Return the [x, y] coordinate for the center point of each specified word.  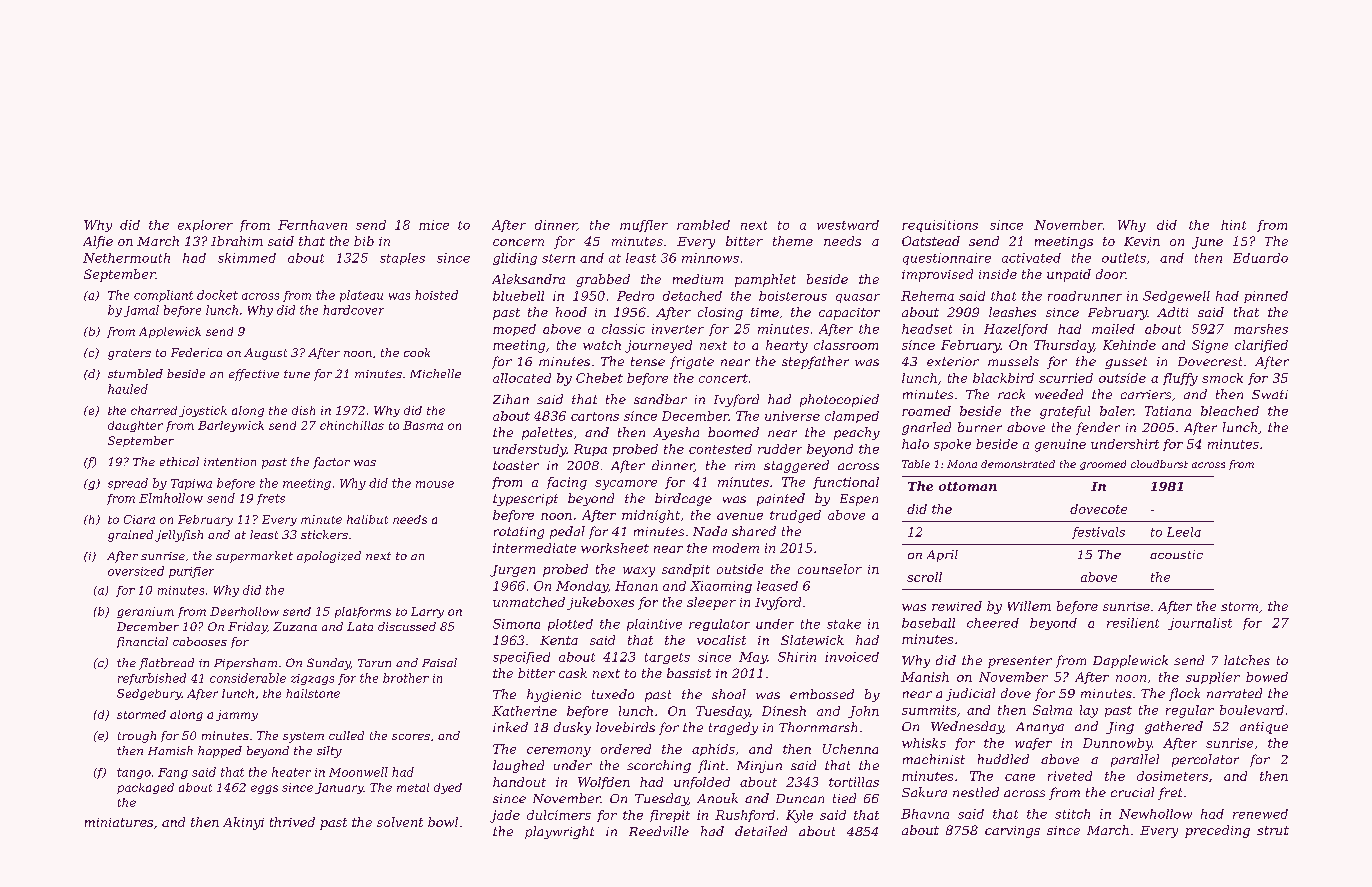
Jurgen [512, 571]
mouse [435, 484]
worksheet [615, 548]
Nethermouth [126, 258]
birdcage [683, 499]
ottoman [968, 486]
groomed [1103, 465]
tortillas [854, 782]
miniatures [119, 822]
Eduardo [1260, 258]
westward [848, 225]
